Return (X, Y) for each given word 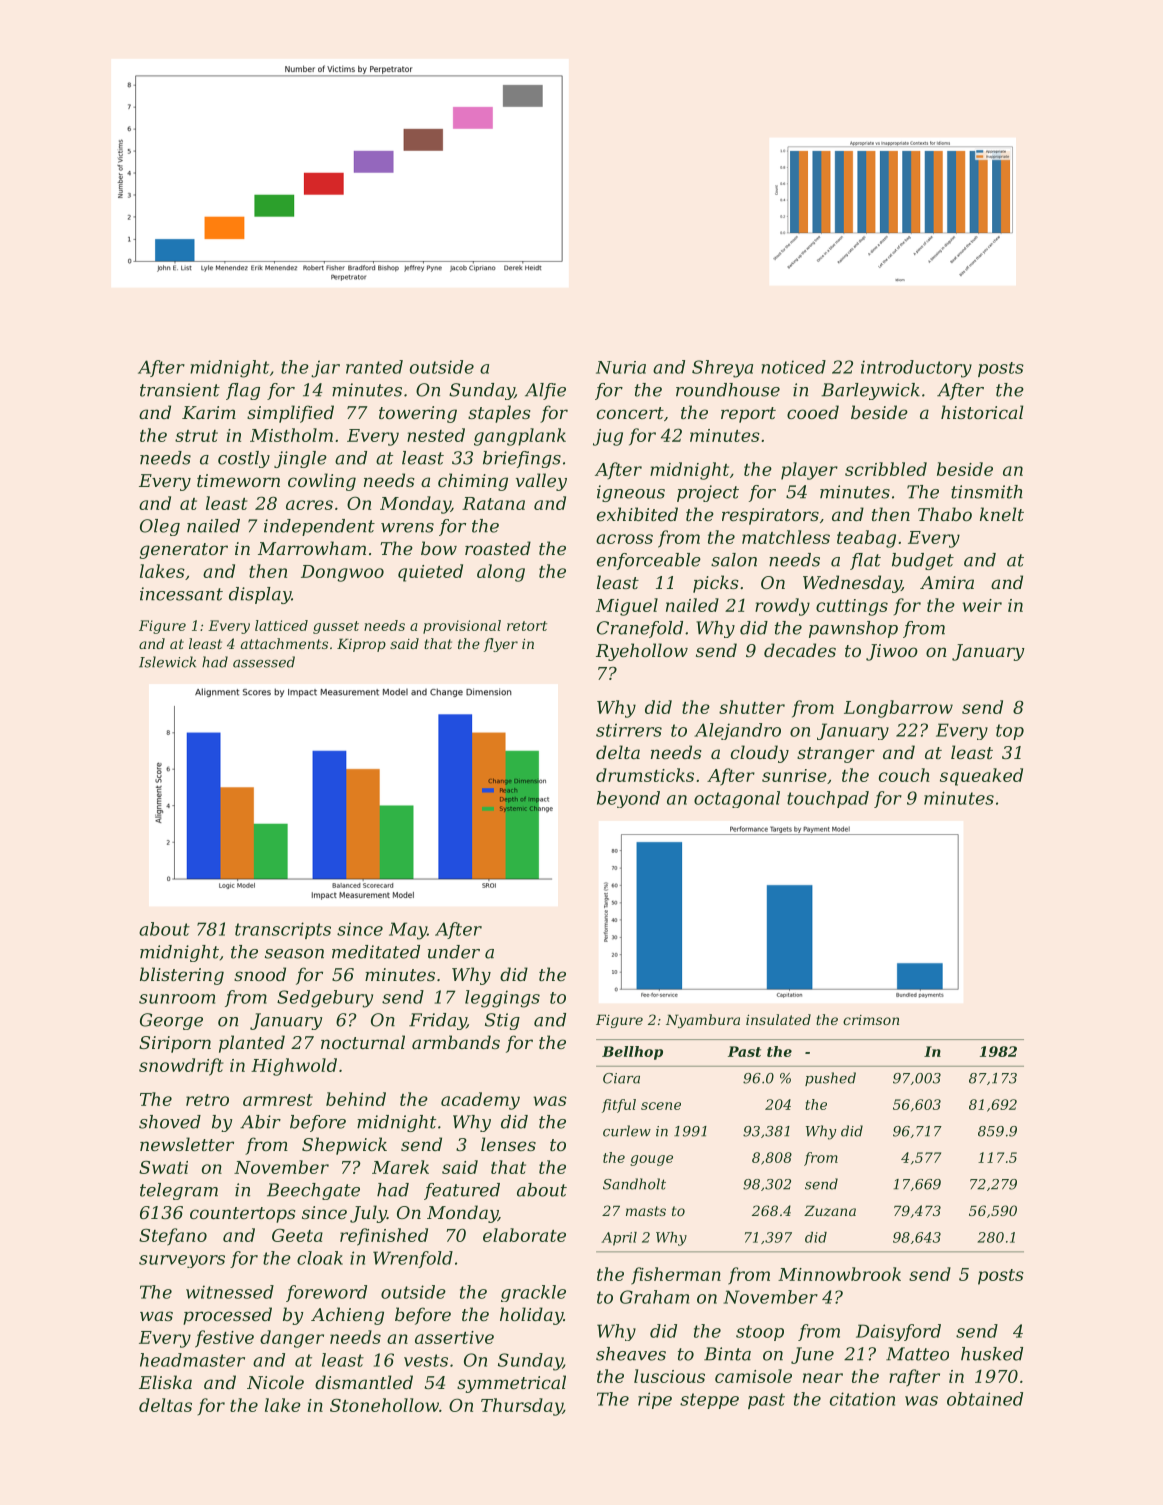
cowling (322, 482)
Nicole (275, 1382)
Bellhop (632, 1053)
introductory (916, 369)
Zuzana (830, 1211)
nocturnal (363, 1042)
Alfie (545, 391)
